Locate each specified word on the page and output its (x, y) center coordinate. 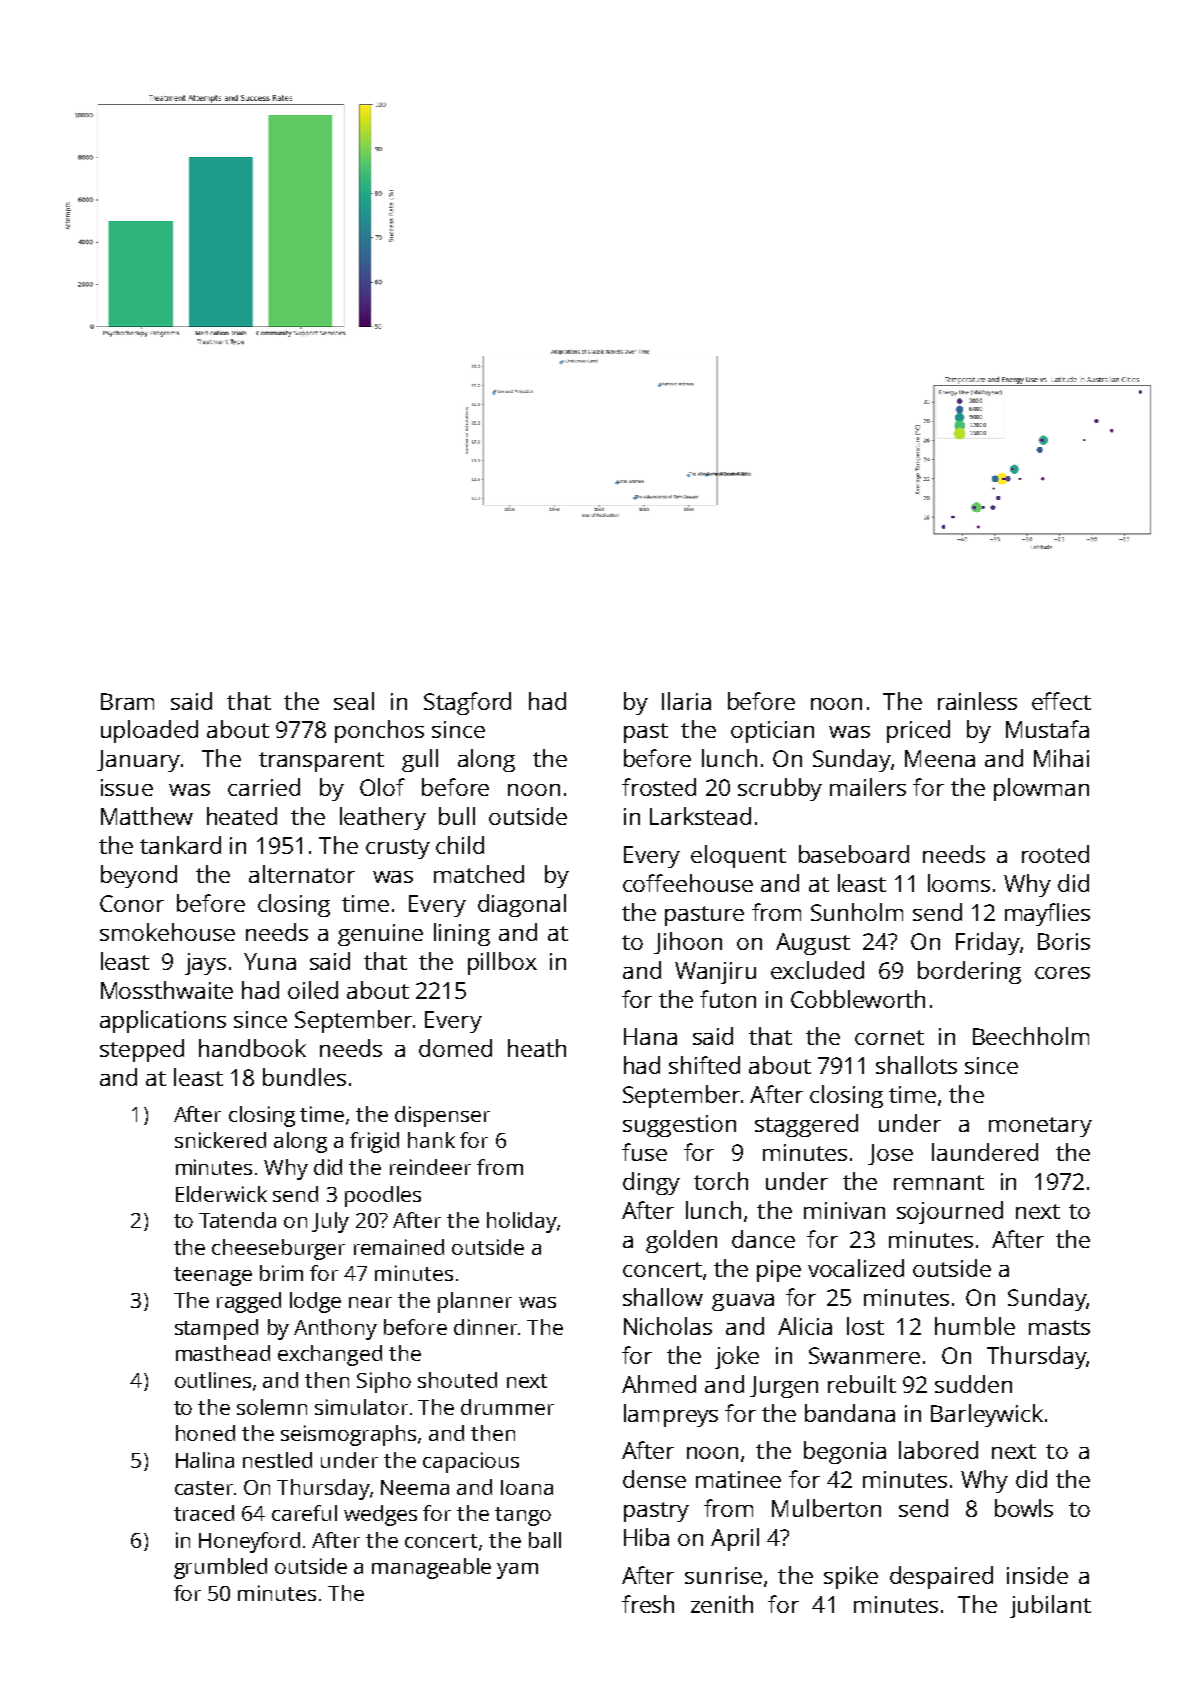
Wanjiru (715, 973)
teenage (213, 1276)
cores (1062, 973)
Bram (127, 701)
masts (1059, 1327)
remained (399, 1247)
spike (851, 1577)
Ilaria (686, 701)
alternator (302, 874)
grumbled (220, 1568)
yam (517, 1571)
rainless (977, 701)
